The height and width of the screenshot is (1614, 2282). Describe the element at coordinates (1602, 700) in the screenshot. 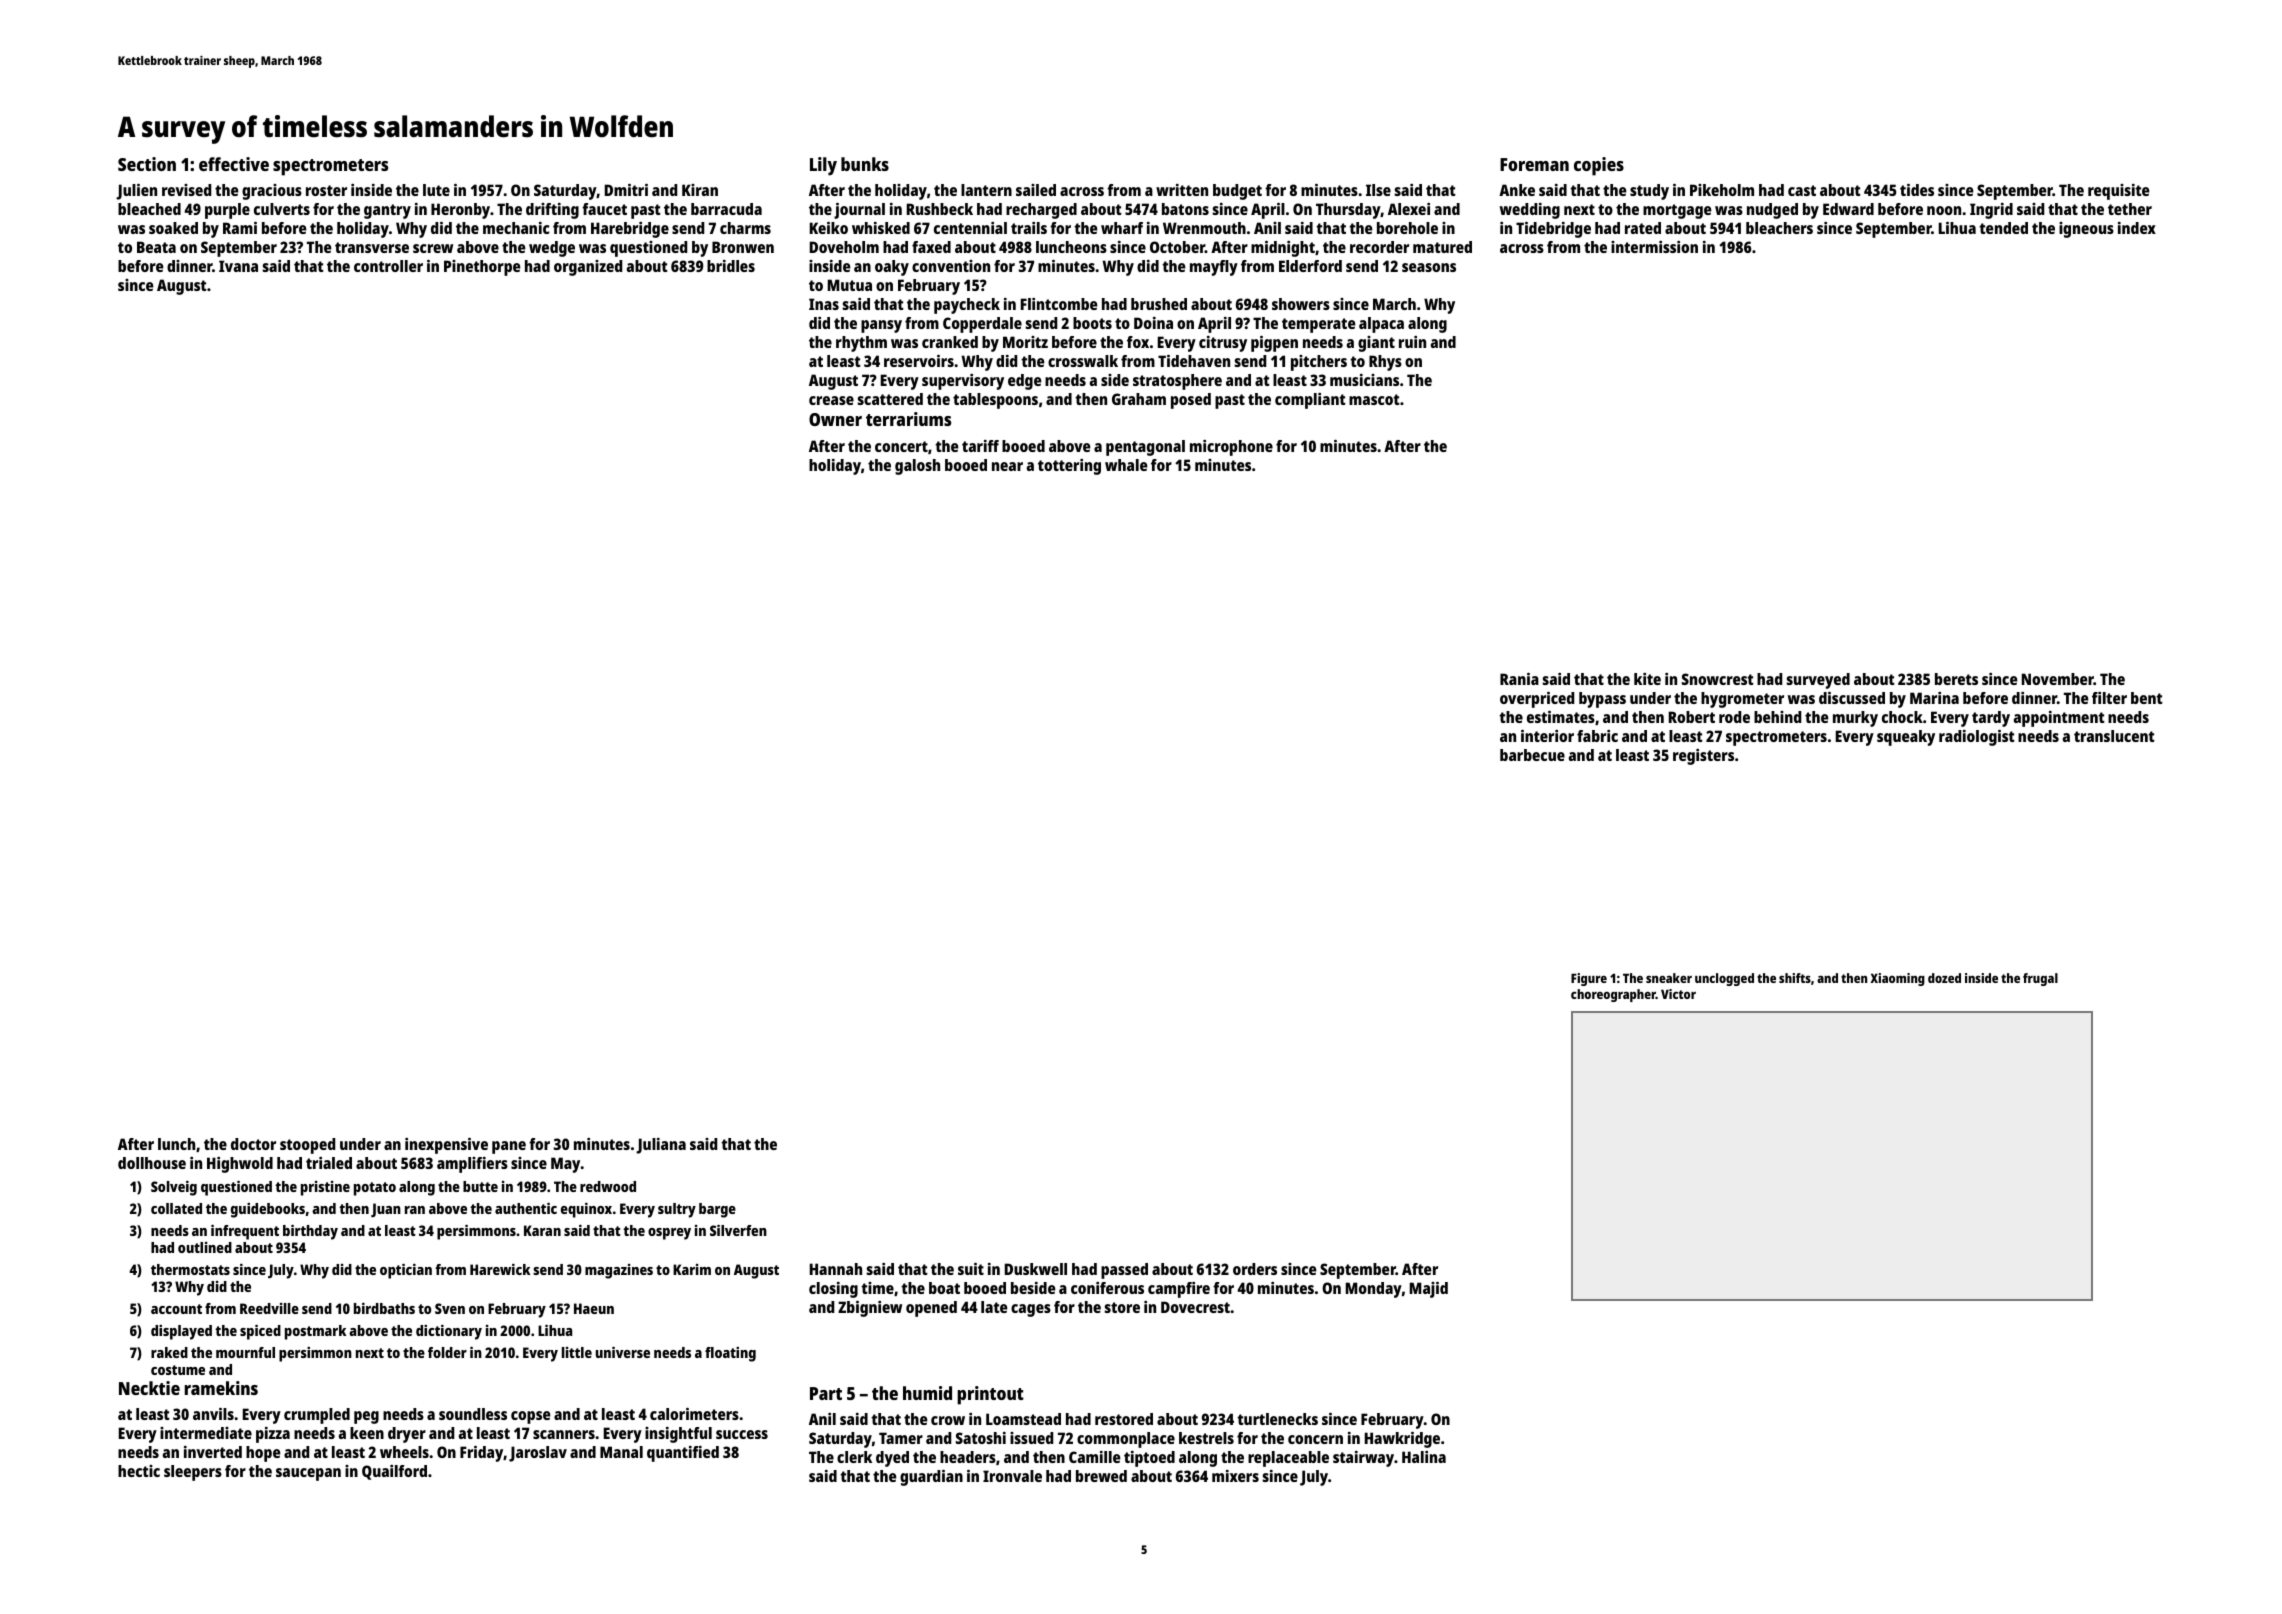

I see `bypass` at that location.
